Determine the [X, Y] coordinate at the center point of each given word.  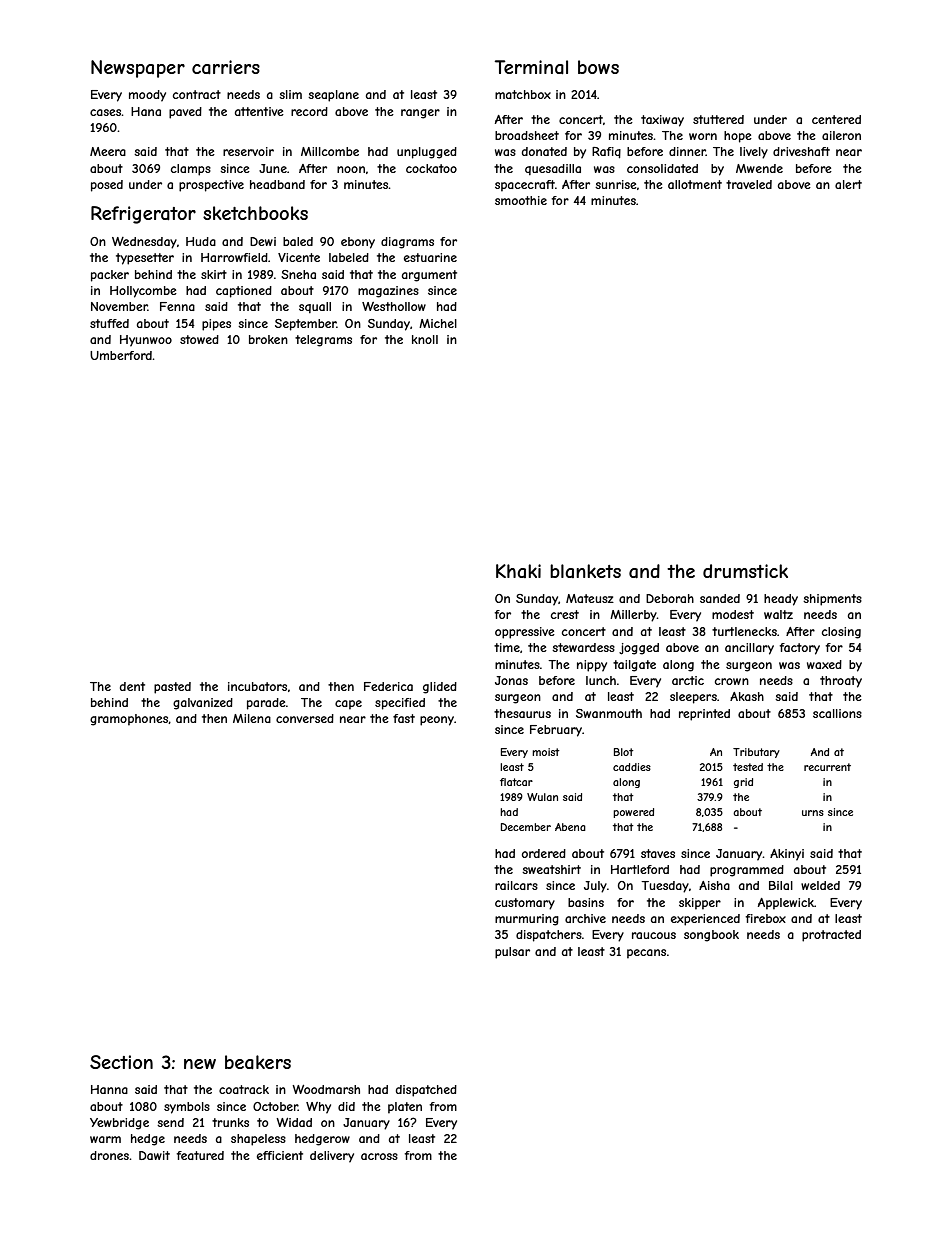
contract [197, 94]
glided [440, 688]
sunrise [616, 184]
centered [836, 119]
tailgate [634, 666]
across [379, 1156]
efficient [280, 1155]
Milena [252, 718]
